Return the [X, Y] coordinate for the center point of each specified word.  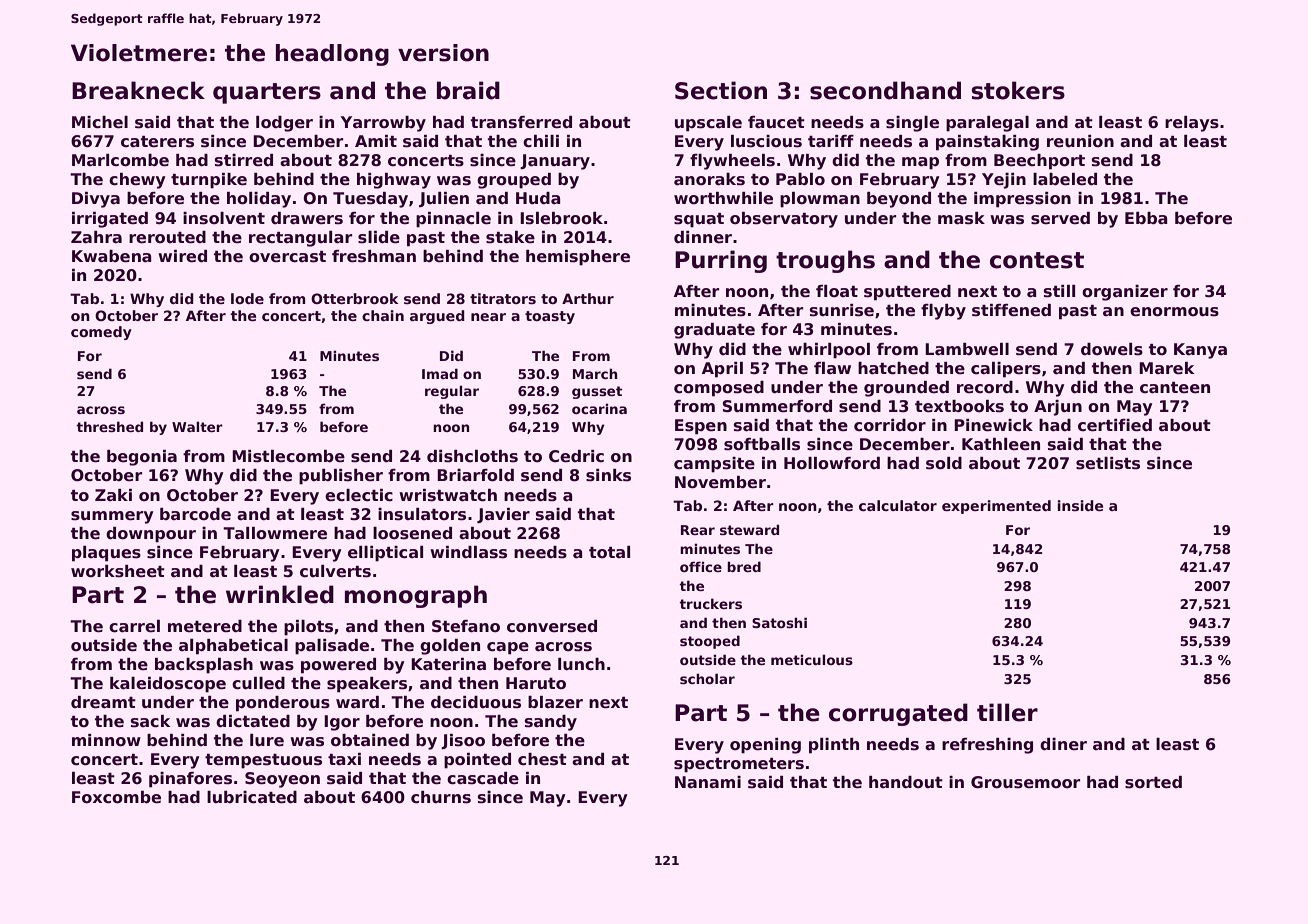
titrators [503, 298]
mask [961, 218]
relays [1192, 124]
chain [383, 315]
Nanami [708, 782]
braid [468, 90]
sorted [1153, 782]
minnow [106, 740]
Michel [100, 122]
